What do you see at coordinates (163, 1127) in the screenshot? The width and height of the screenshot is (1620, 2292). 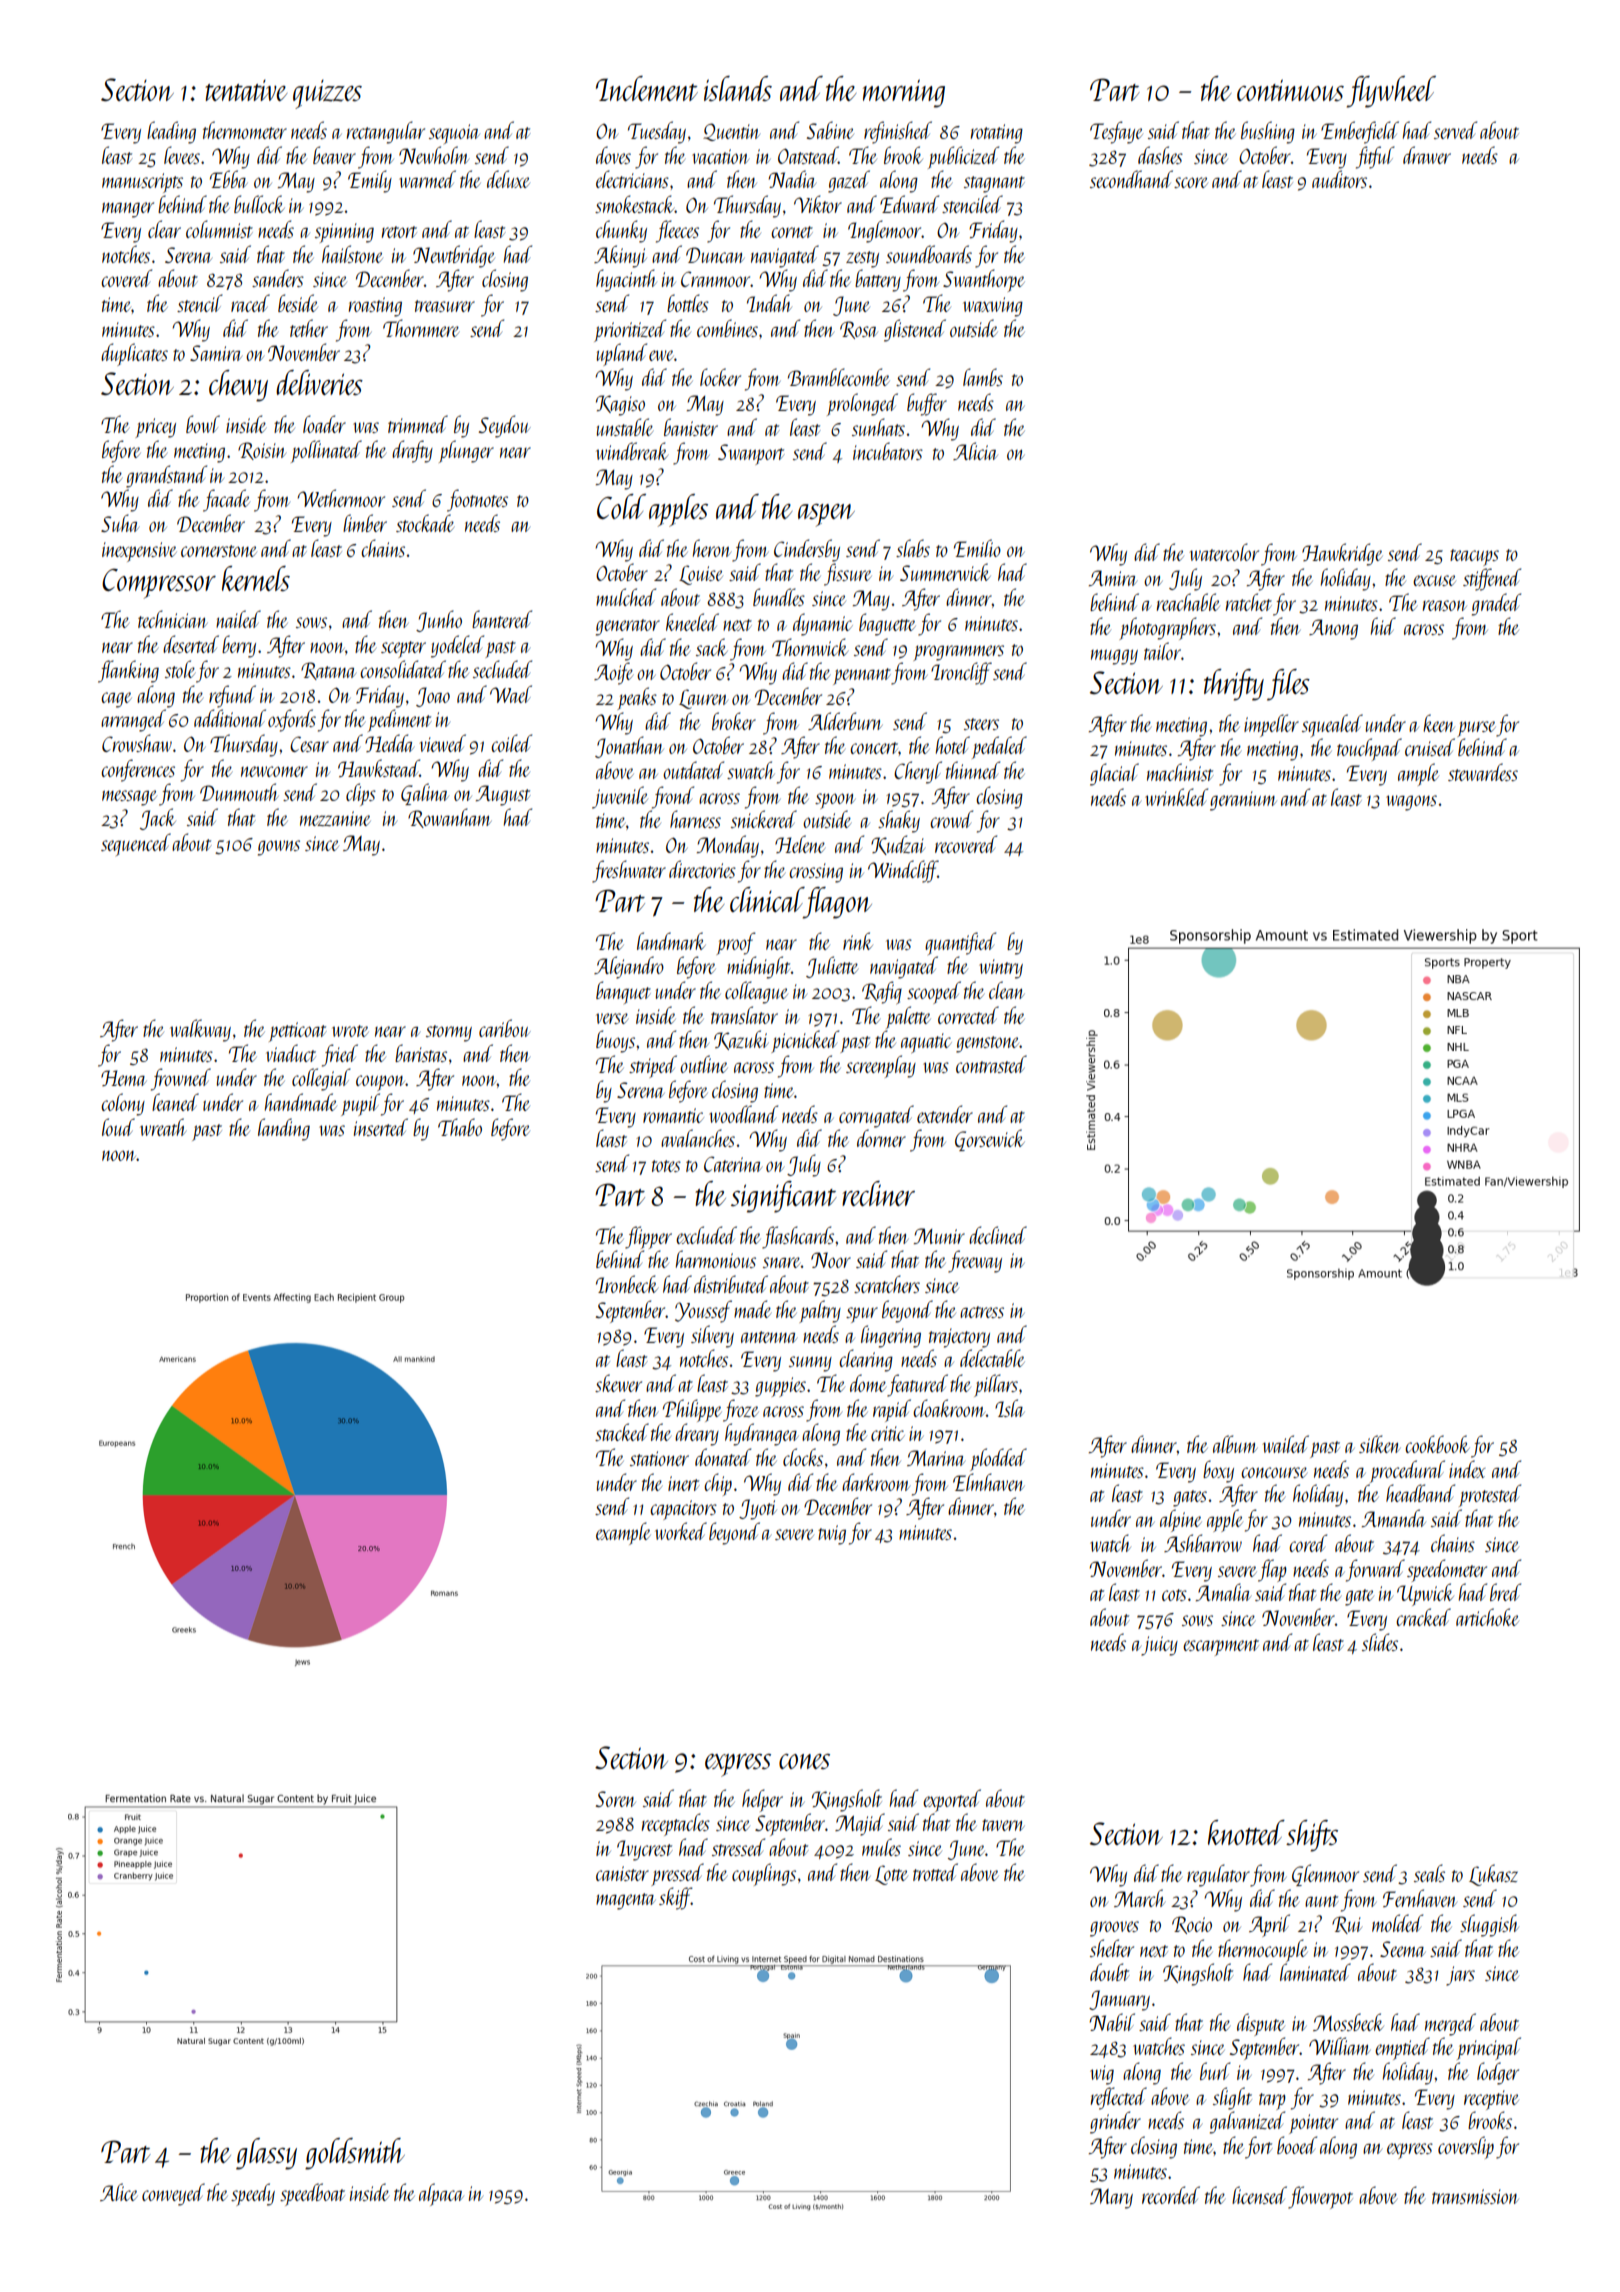 I see `wreath` at bounding box center [163, 1127].
